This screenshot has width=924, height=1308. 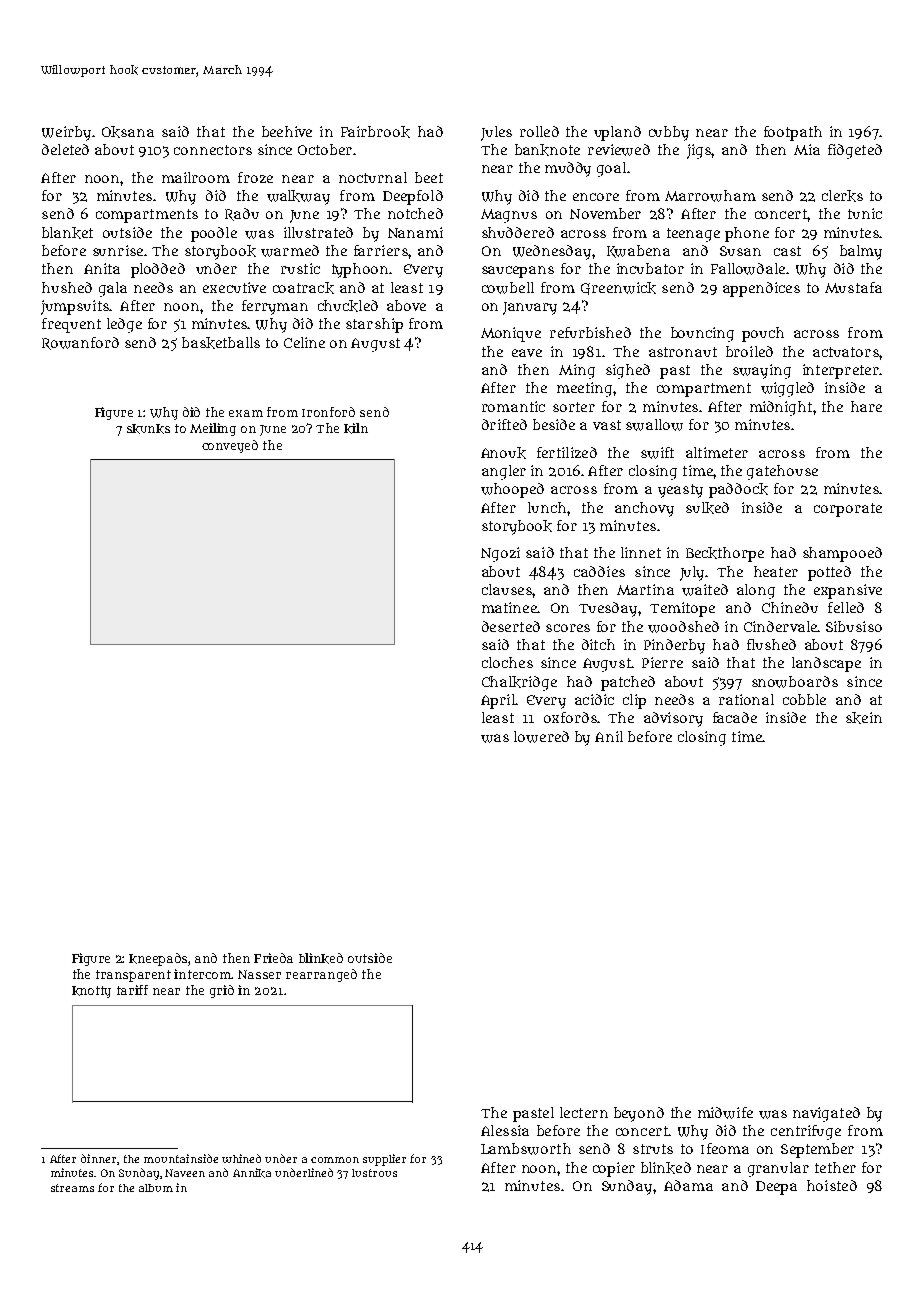 I want to click on Fairbrook, so click(x=375, y=132).
